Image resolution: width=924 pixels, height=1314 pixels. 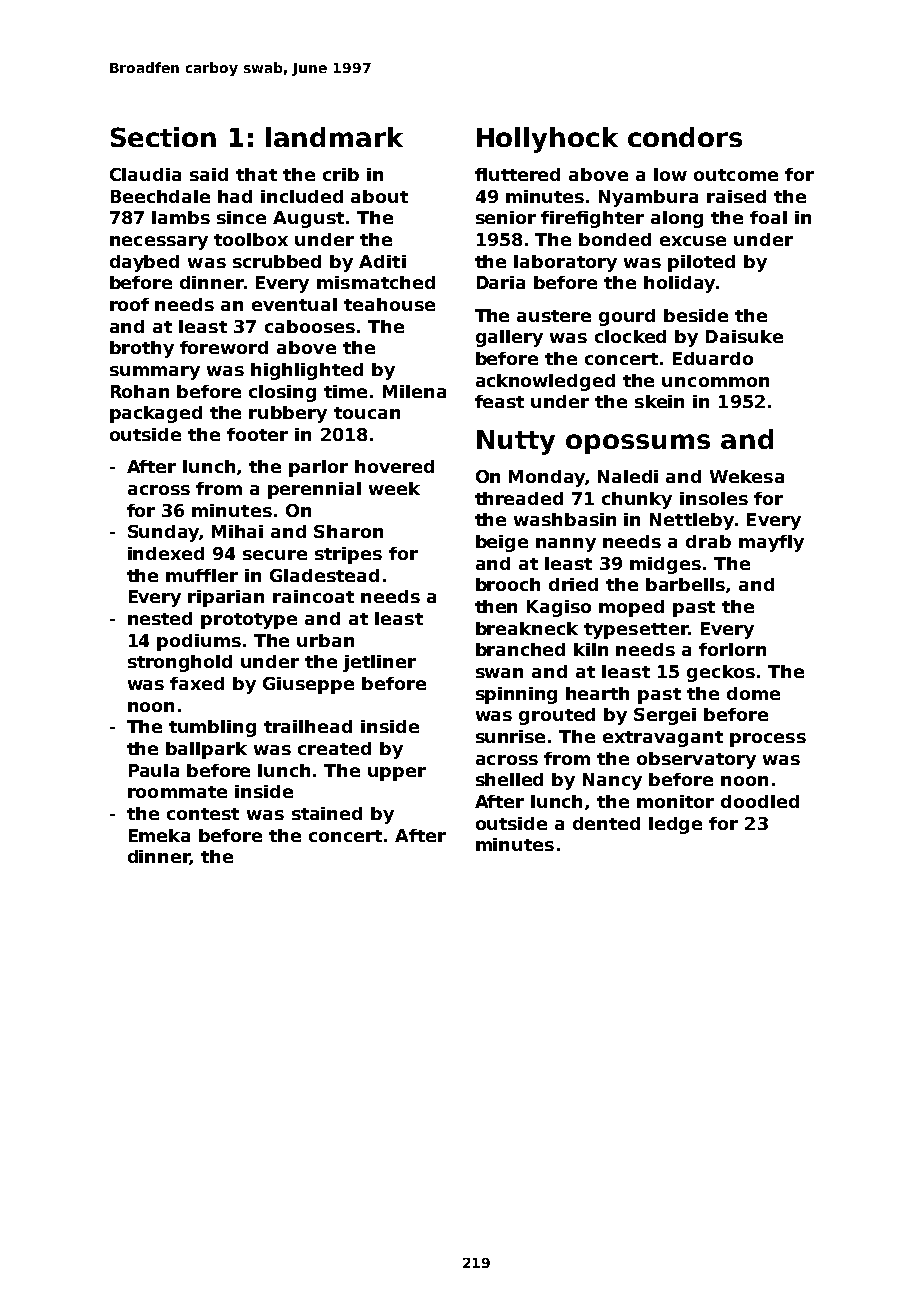 What do you see at coordinates (334, 748) in the document?
I see `created` at bounding box center [334, 748].
